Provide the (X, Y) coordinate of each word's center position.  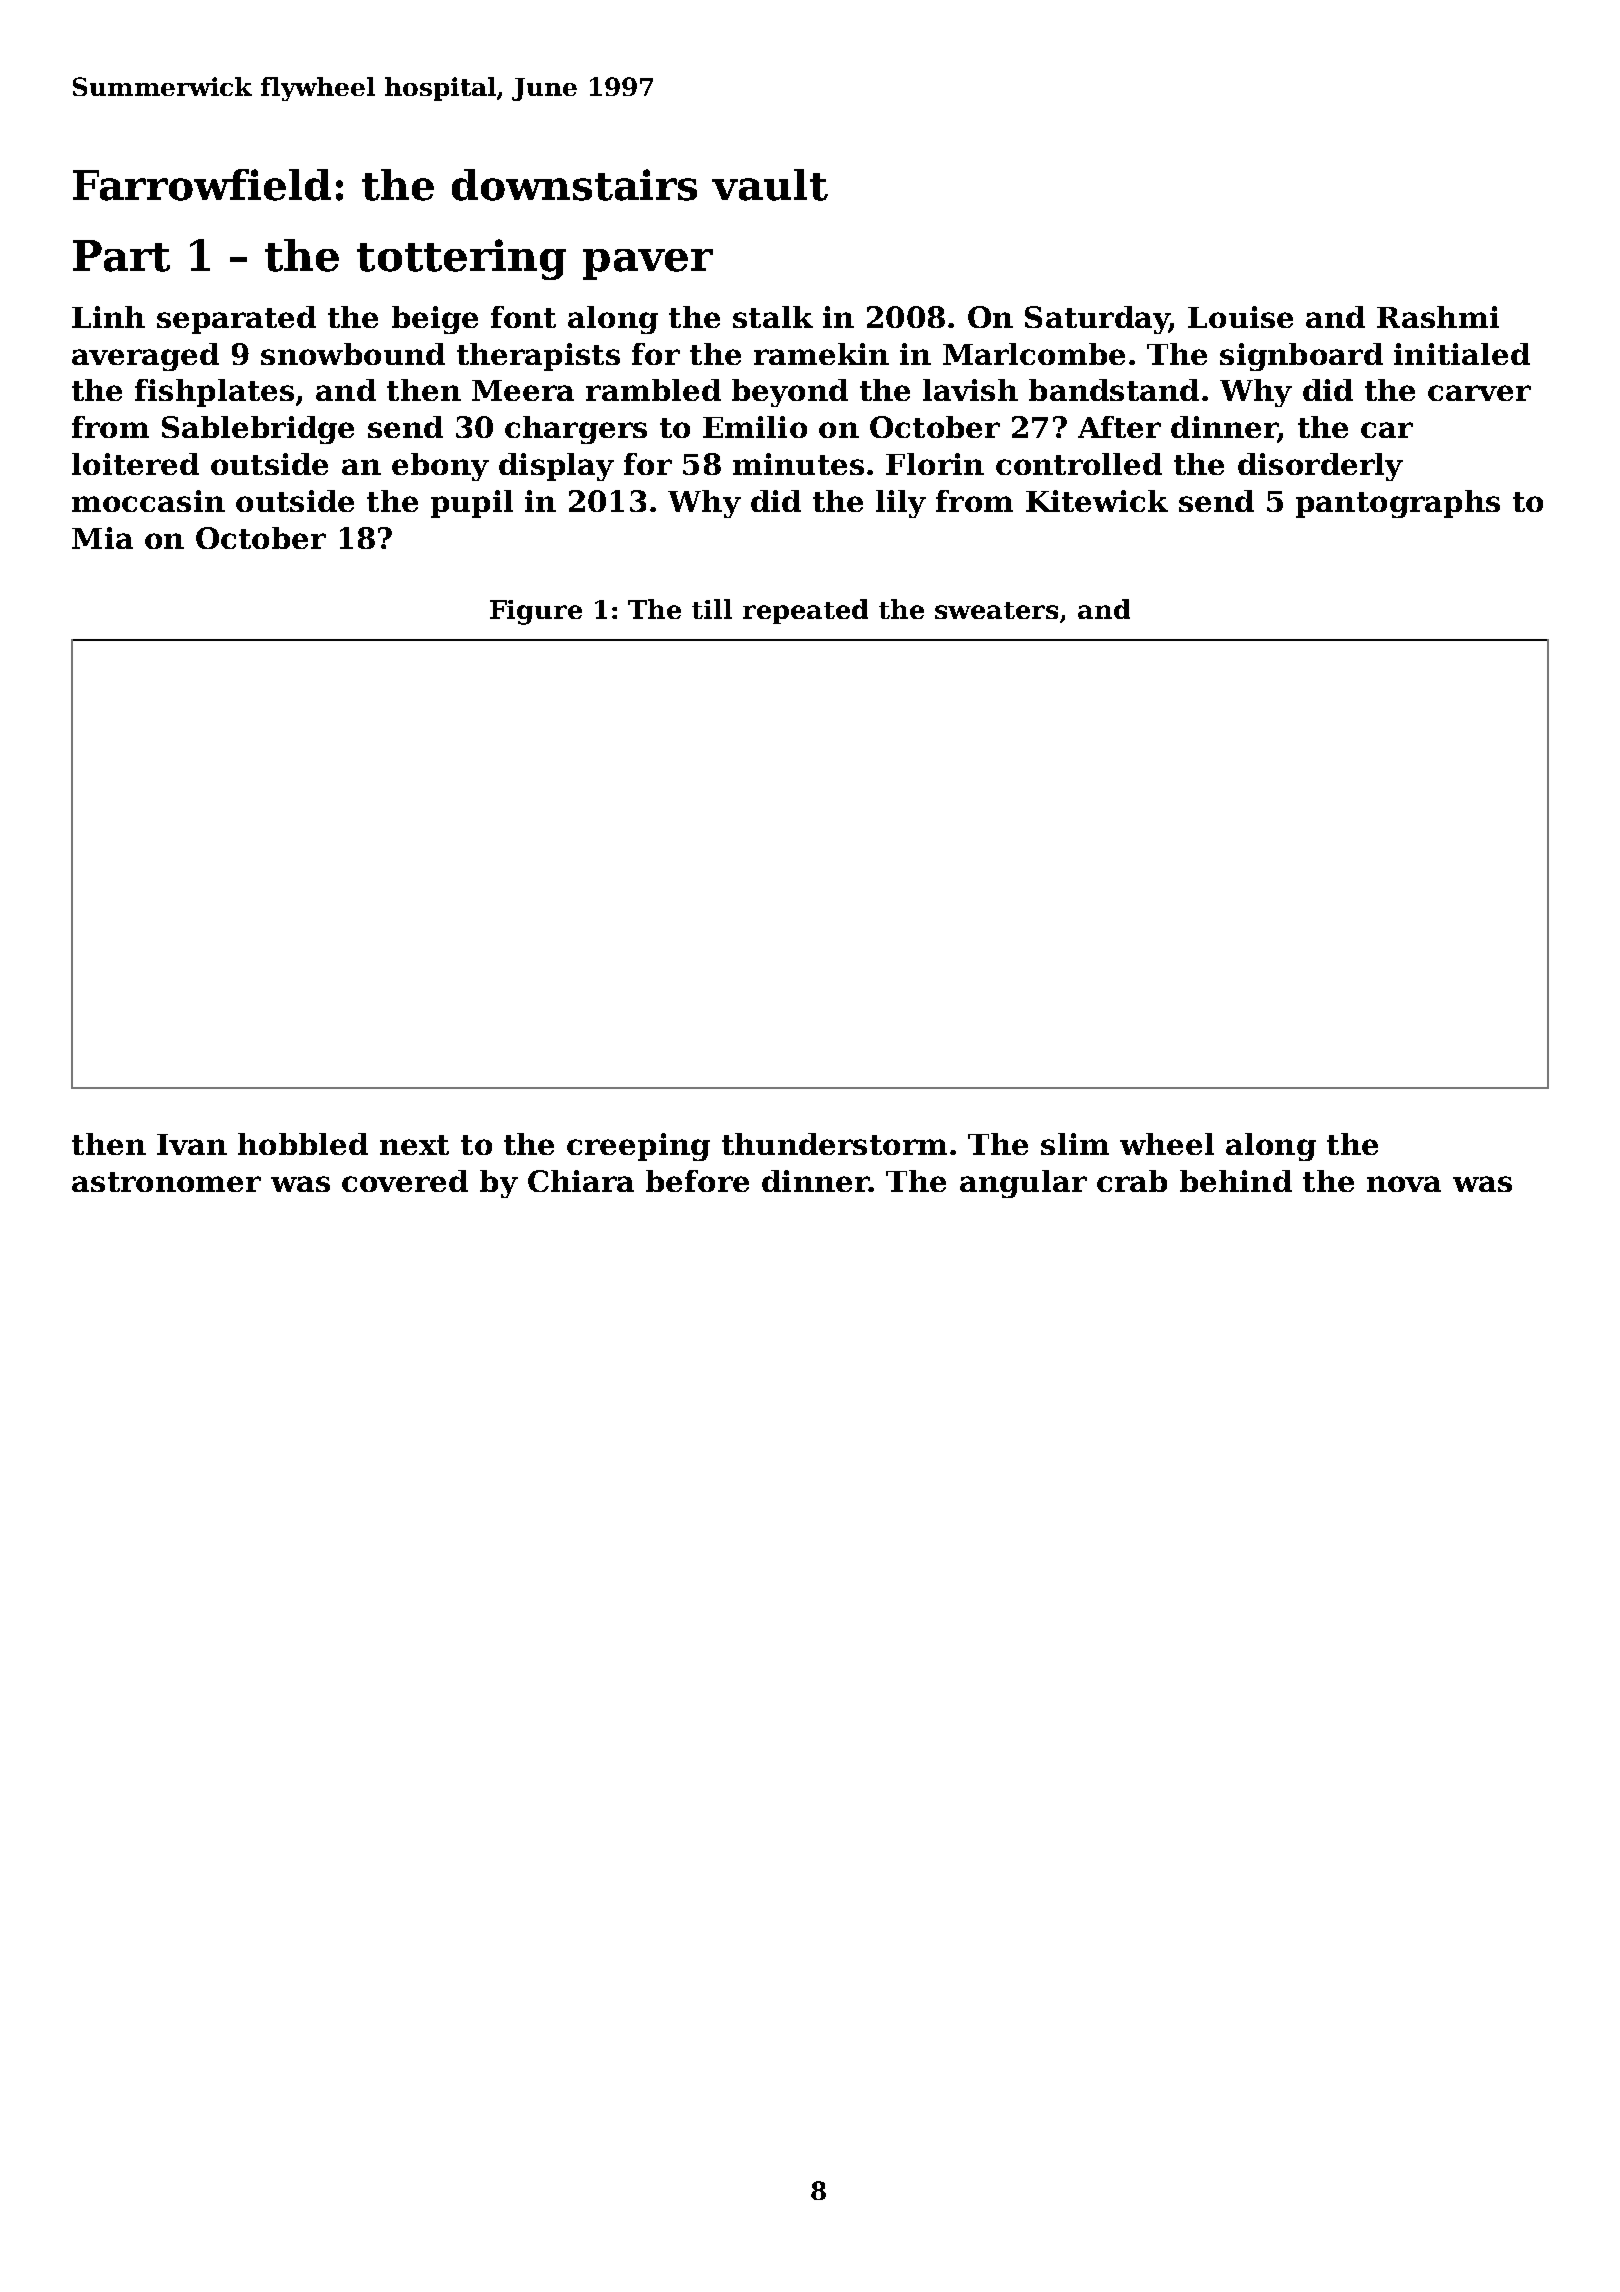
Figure (536, 612)
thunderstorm (834, 1144)
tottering (461, 259)
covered (405, 1181)
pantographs (1398, 504)
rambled (653, 390)
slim (1075, 1144)
